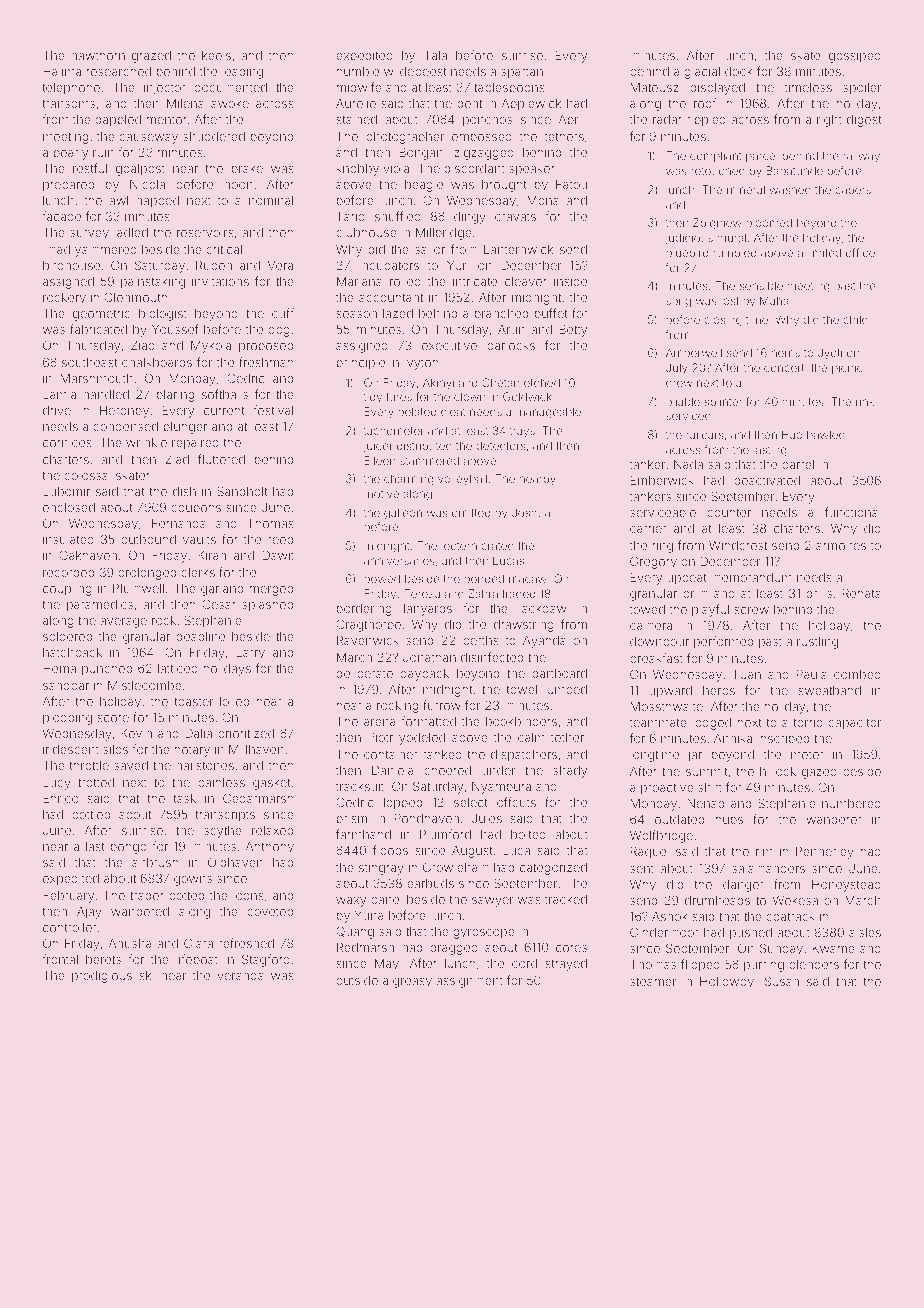 Image resolution: width=924 pixels, height=1308 pixels. Describe the element at coordinates (676, 369) in the image. I see `July` at that location.
